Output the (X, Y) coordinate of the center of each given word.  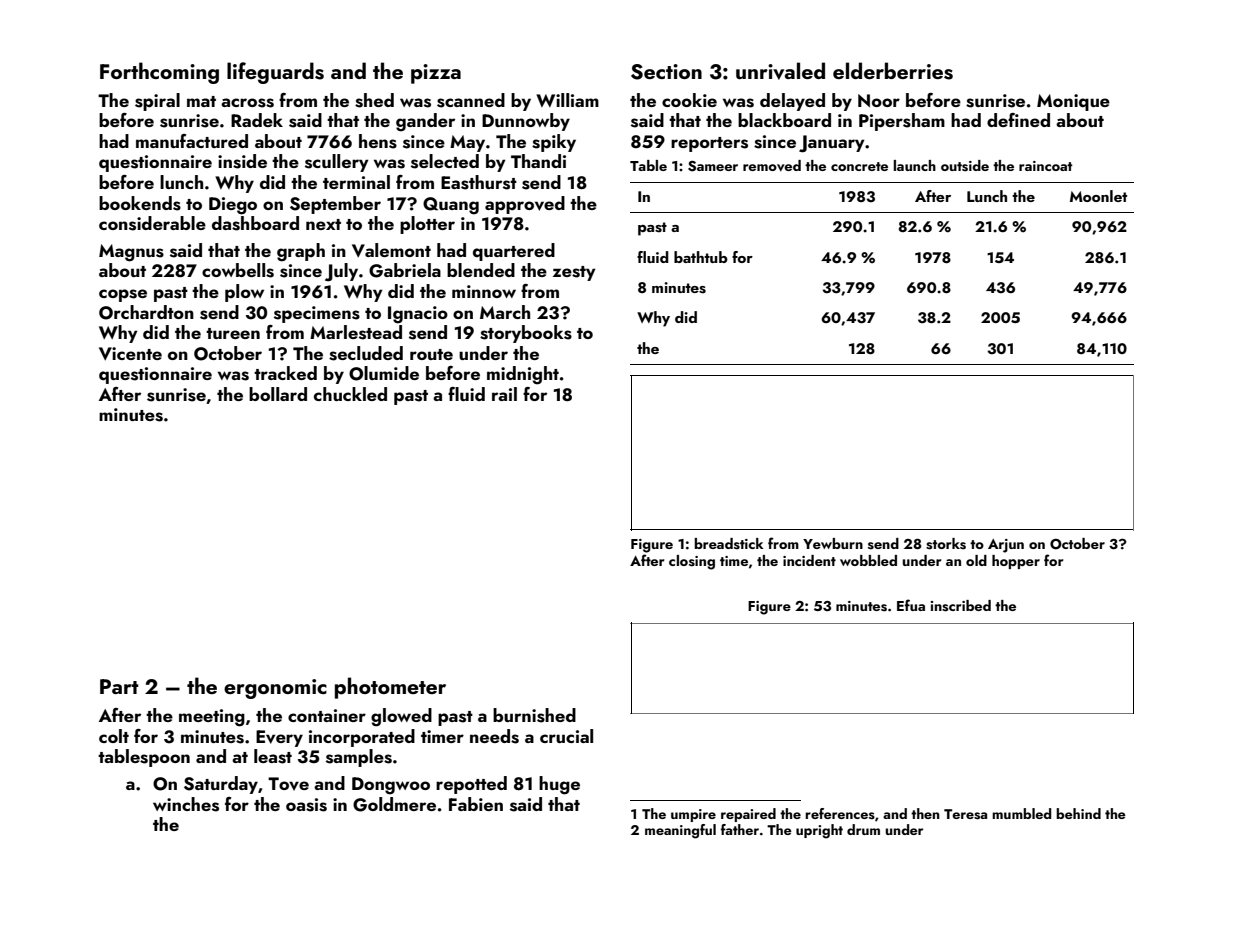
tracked (285, 373)
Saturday (221, 785)
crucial (566, 736)
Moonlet (1098, 196)
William (567, 100)
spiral (157, 102)
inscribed (961, 606)
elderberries (893, 71)
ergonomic (275, 689)
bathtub (701, 257)
